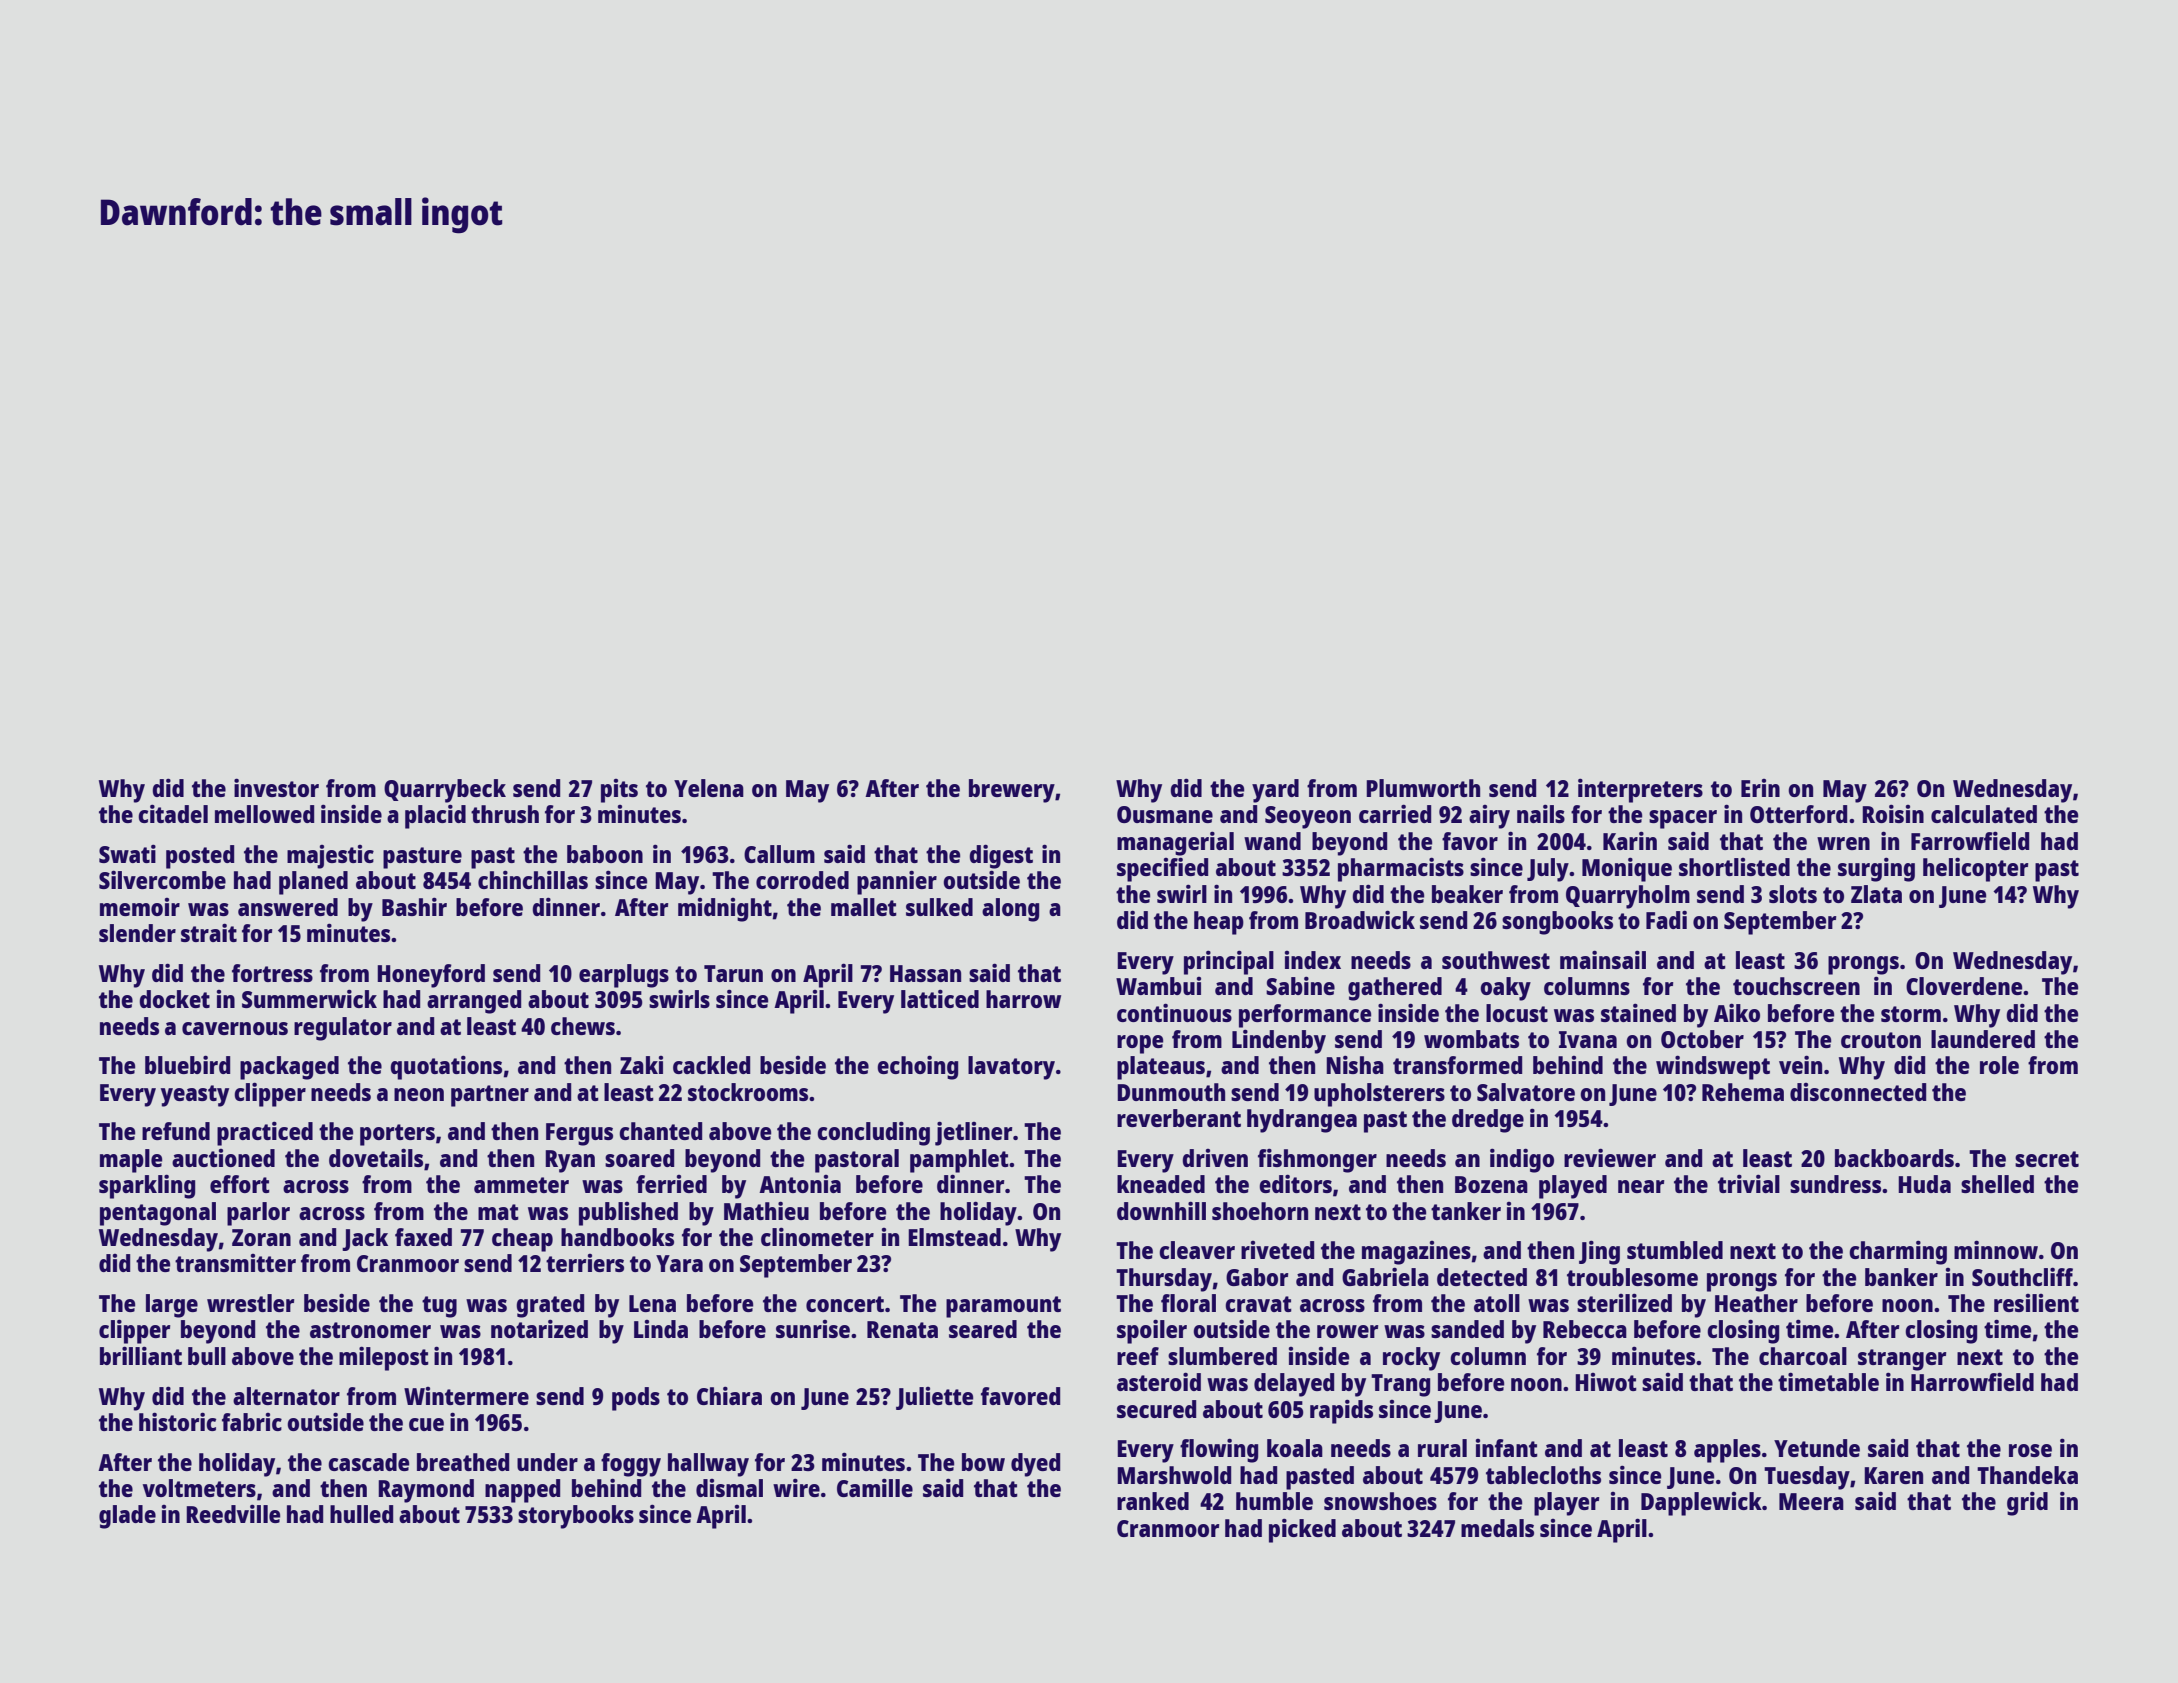 The width and height of the screenshot is (2178, 1683). What do you see at coordinates (641, 1065) in the screenshot?
I see `Zaki` at bounding box center [641, 1065].
